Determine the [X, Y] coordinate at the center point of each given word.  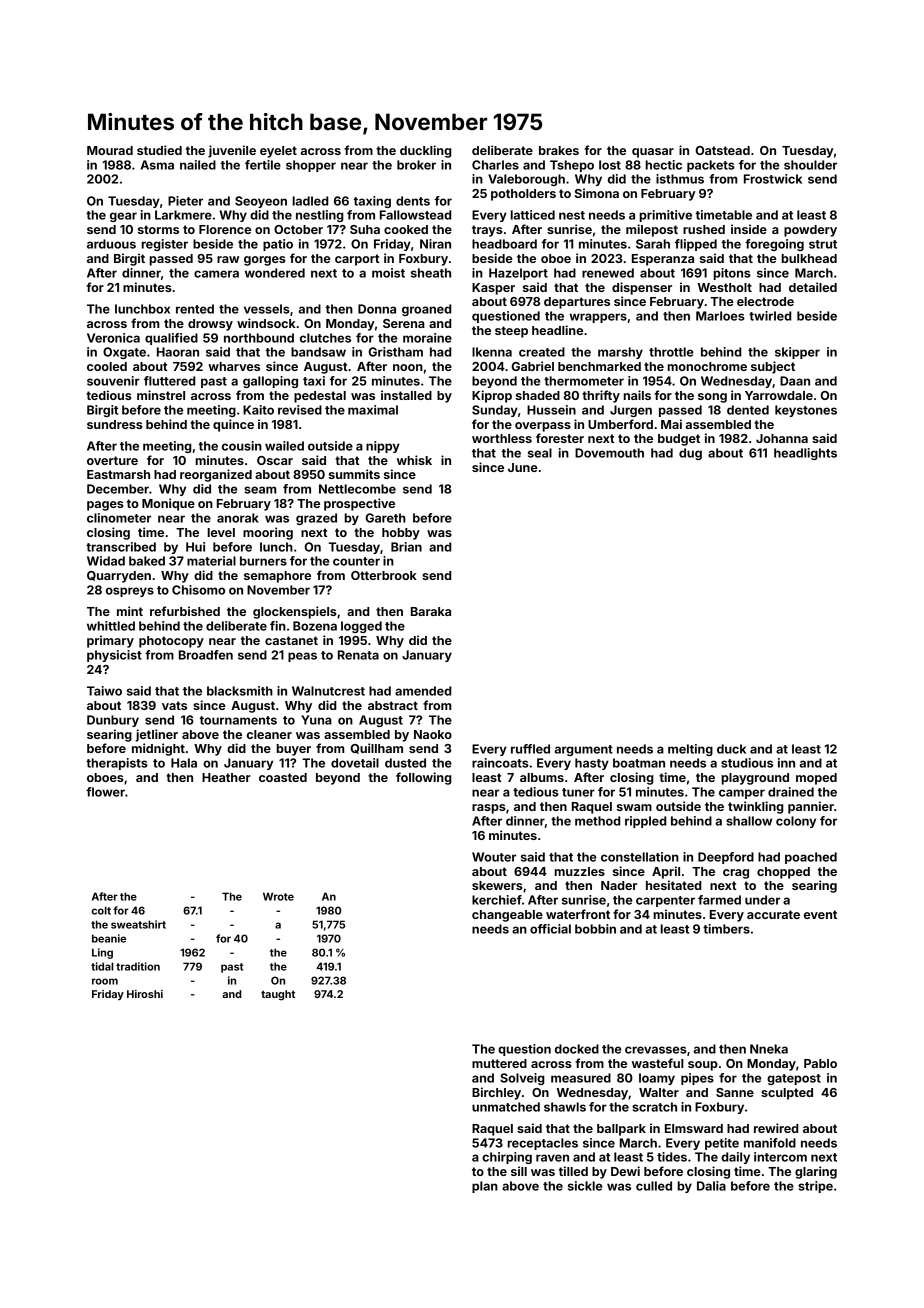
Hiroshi [145, 994]
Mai [671, 424]
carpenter [665, 901]
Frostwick [773, 179]
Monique [168, 504]
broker [416, 165]
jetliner [156, 735]
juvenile [232, 151]
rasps [489, 809]
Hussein [551, 410]
